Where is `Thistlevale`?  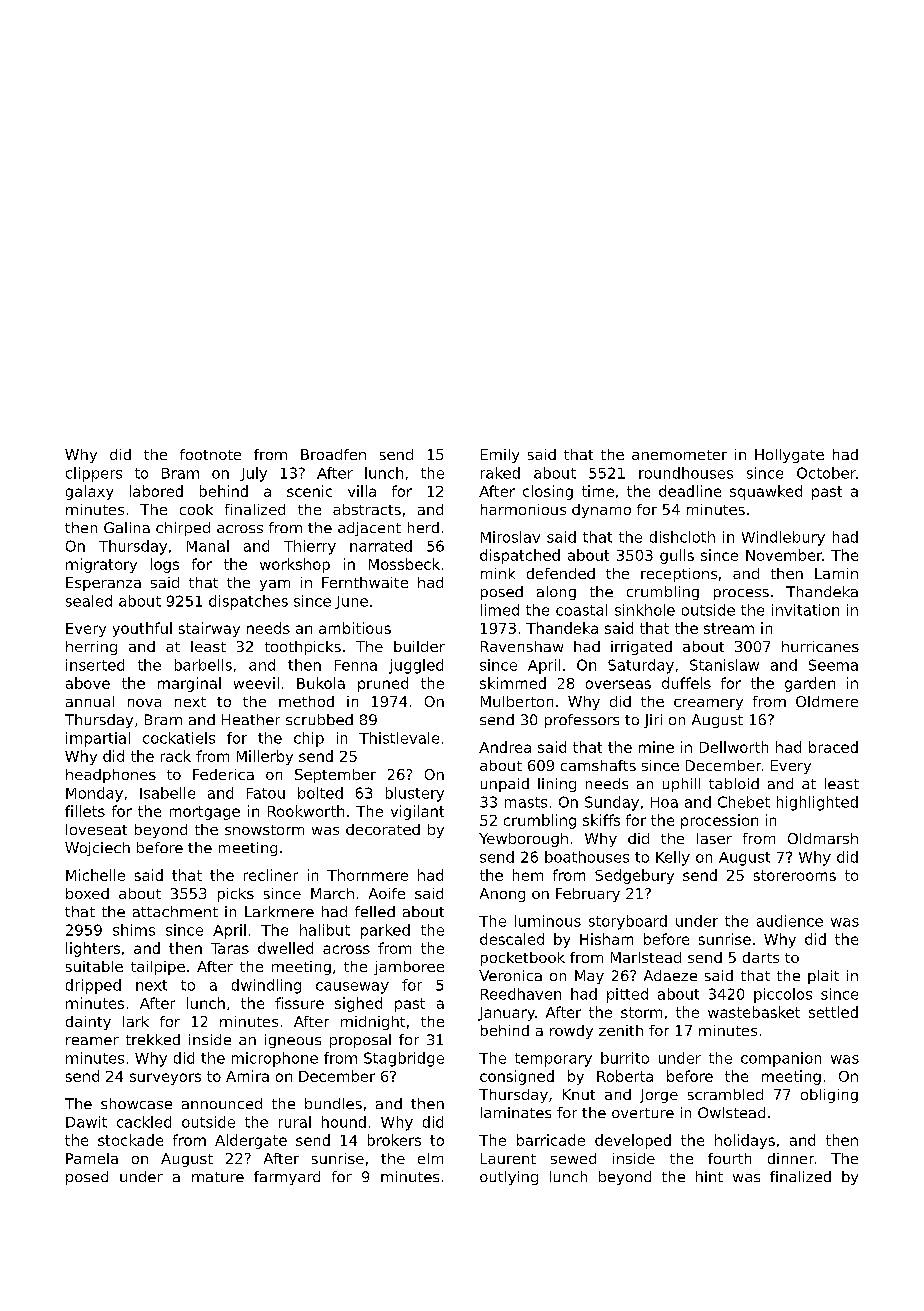
Thistlevale is located at coordinates (399, 738).
